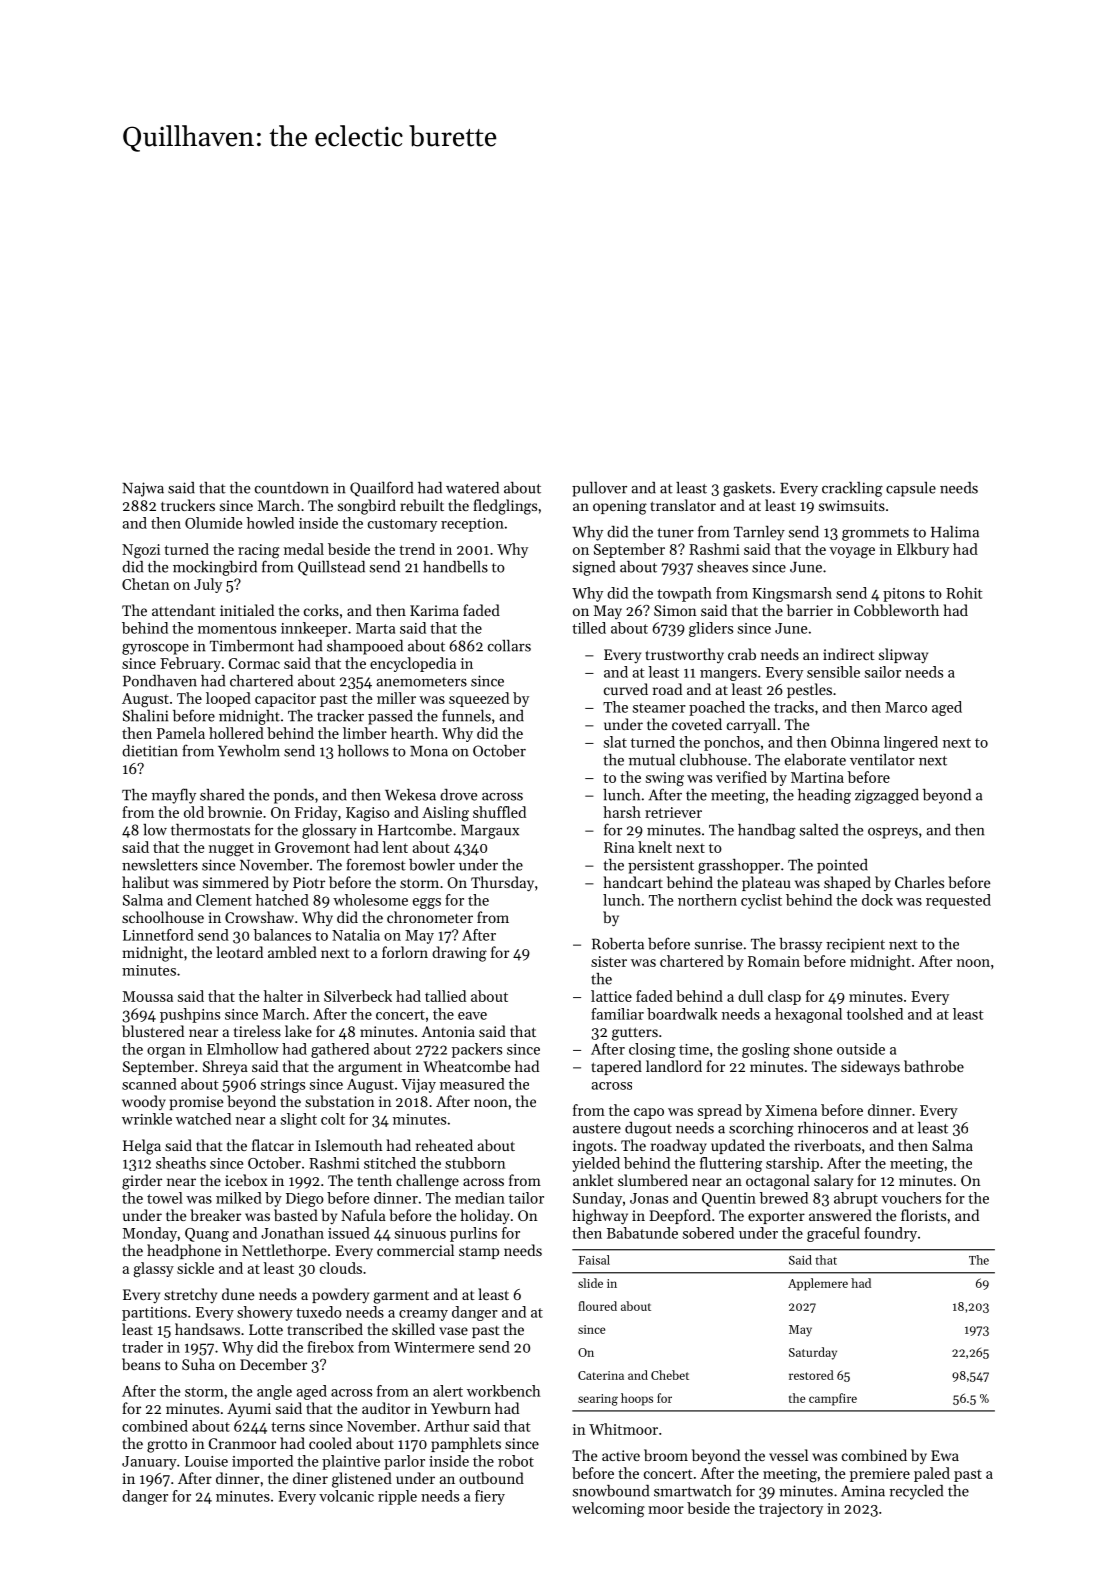 This document has width=1117, height=1587. What do you see at coordinates (427, 903) in the document?
I see `eggs` at bounding box center [427, 903].
